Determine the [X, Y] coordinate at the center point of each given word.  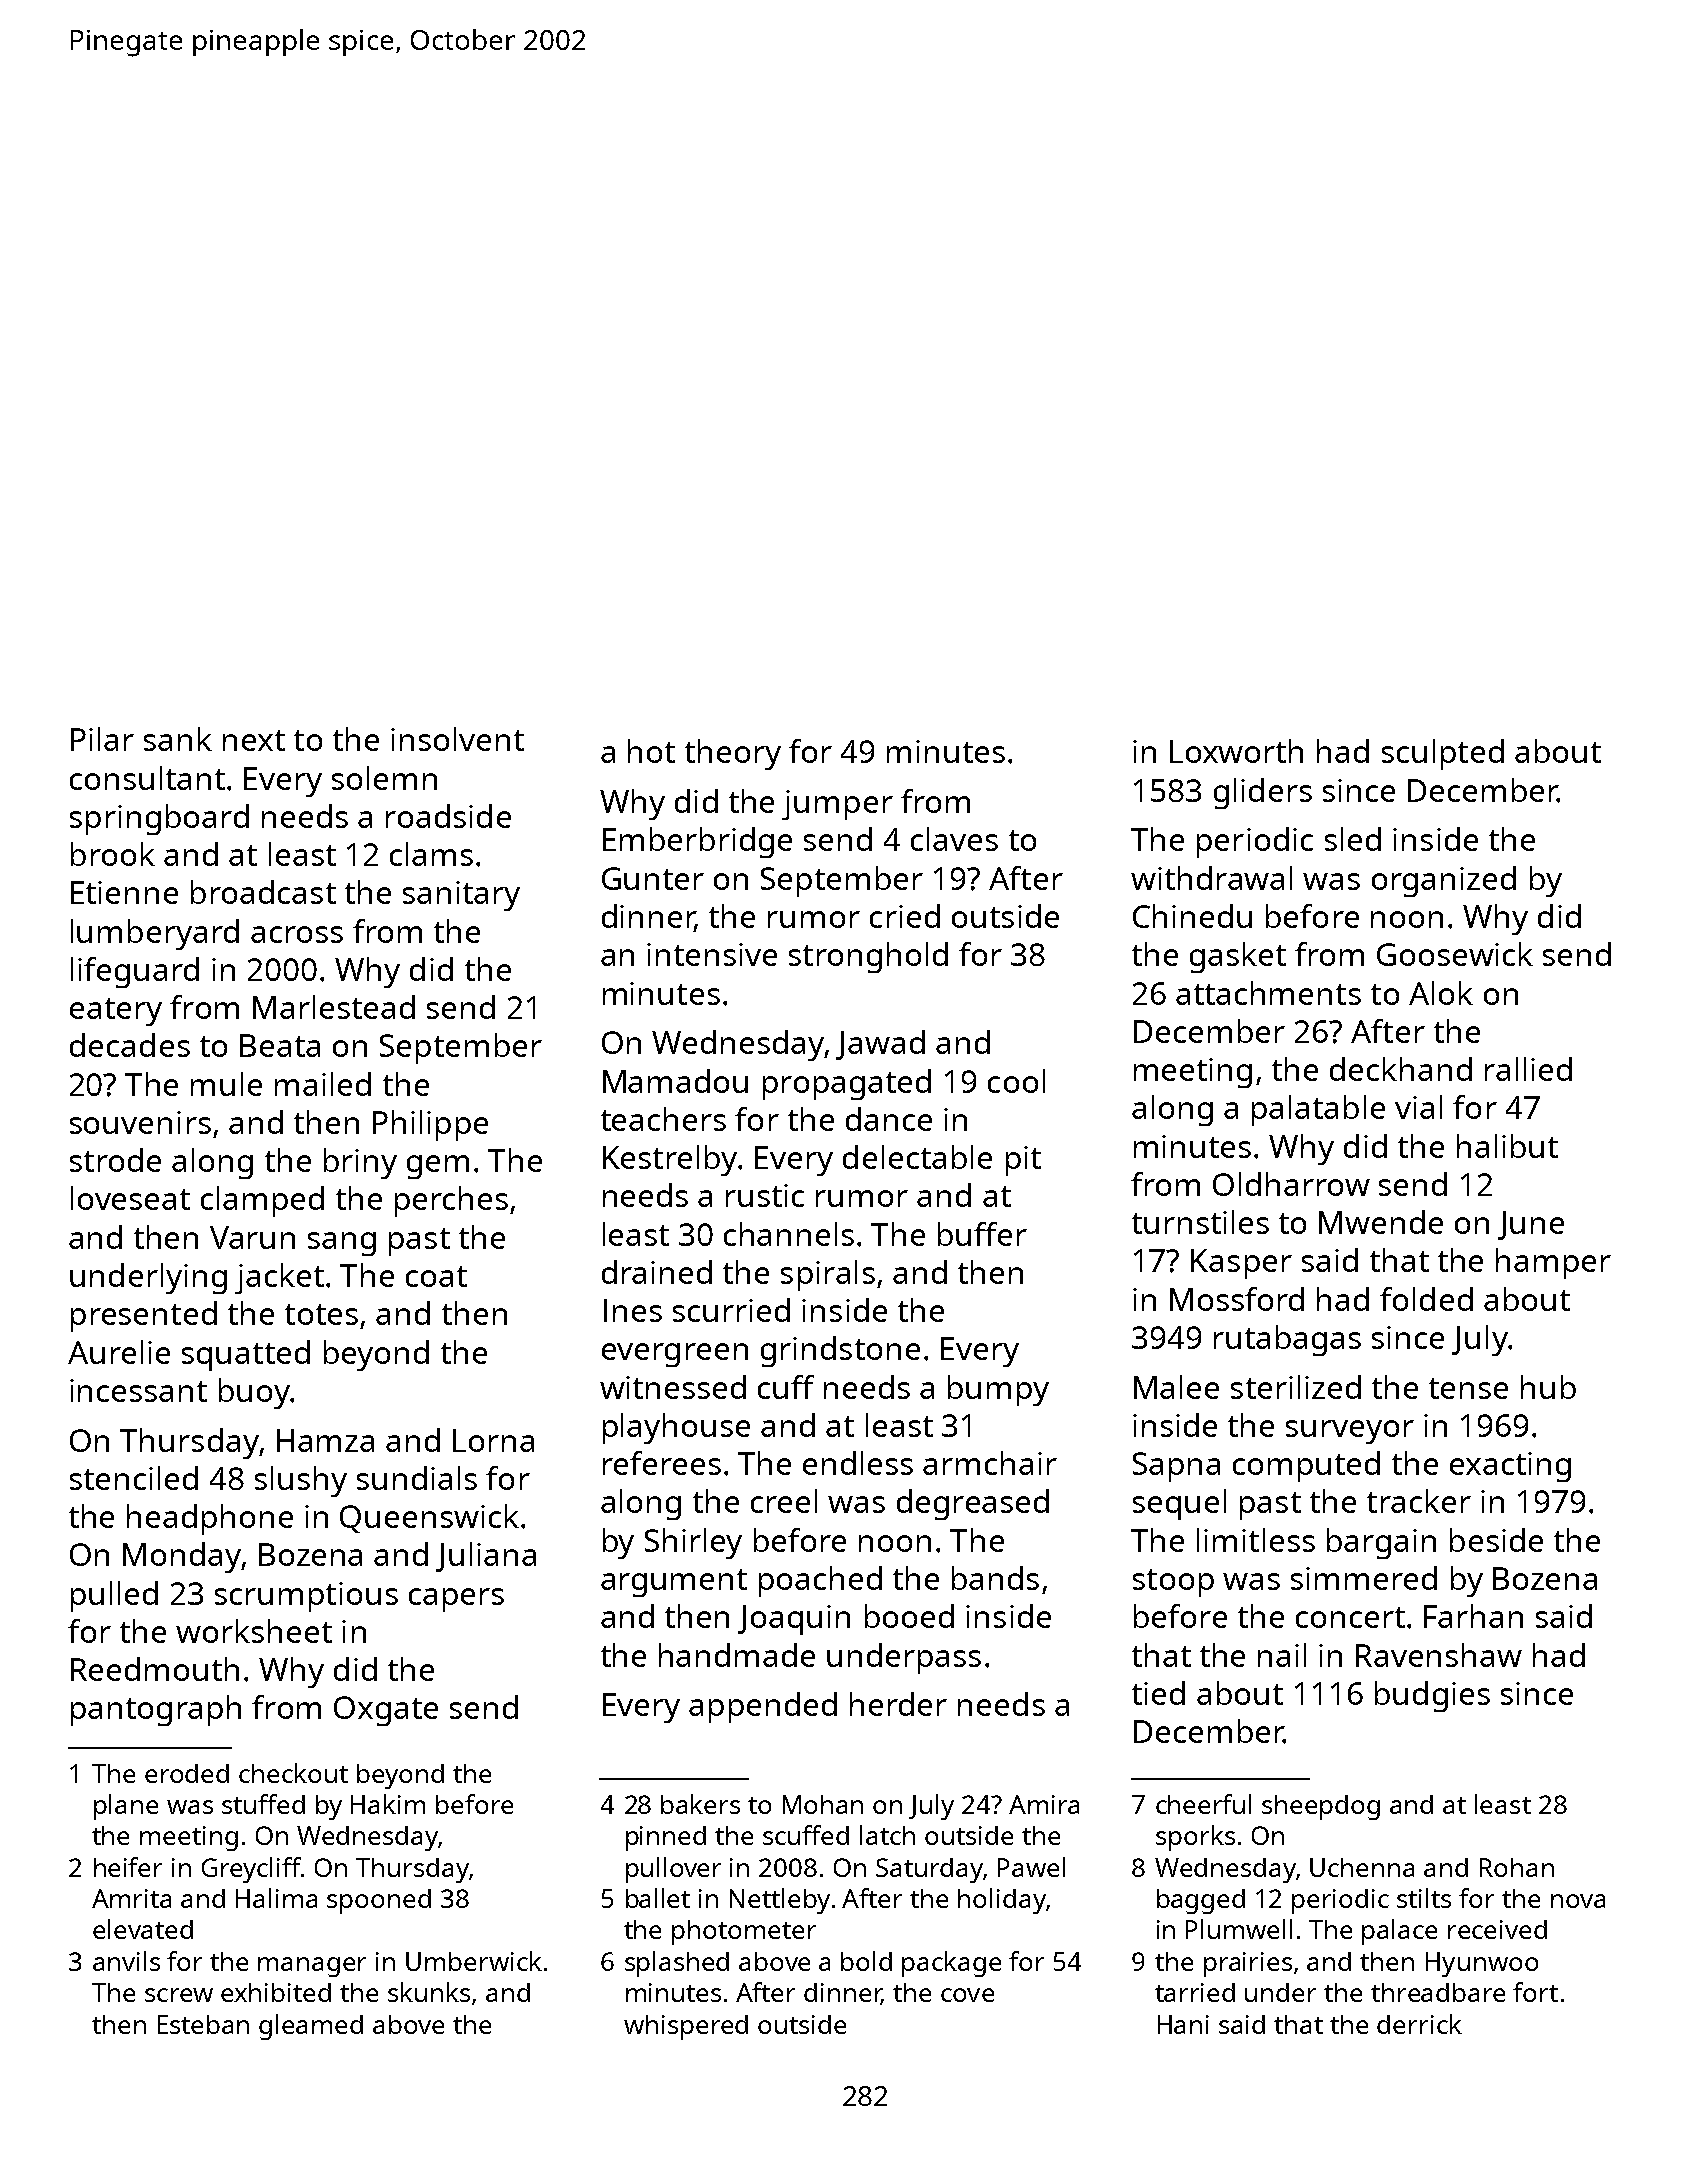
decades [130, 1045]
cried [905, 916]
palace [1399, 1932]
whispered [686, 2027]
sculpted [1443, 754]
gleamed [311, 2027]
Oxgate [386, 1711]
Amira [1044, 1804]
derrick [1419, 2024]
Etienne [124, 892]
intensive [712, 954]
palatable [1318, 1110]
